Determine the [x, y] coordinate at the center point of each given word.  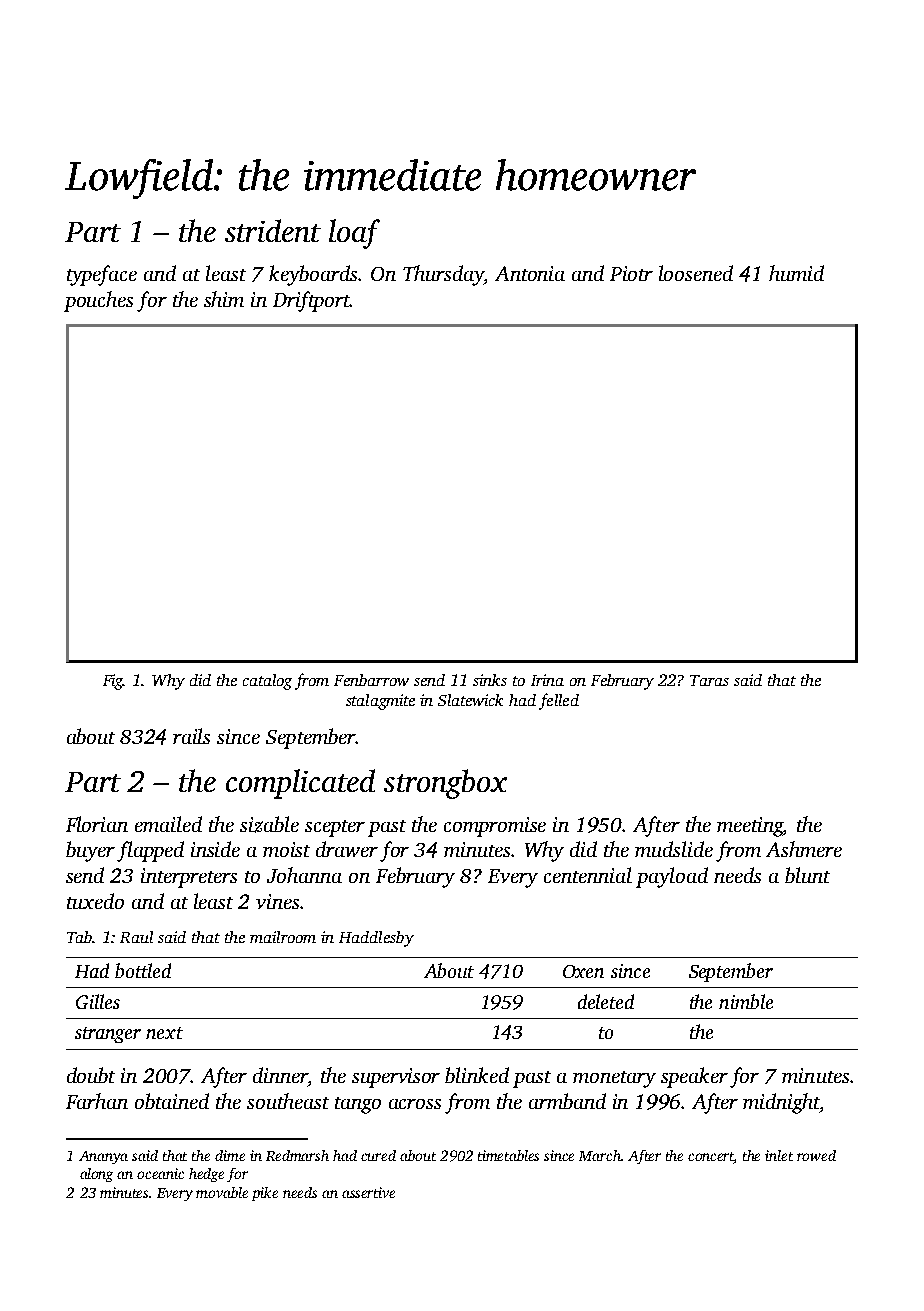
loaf [354, 234]
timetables [508, 1155]
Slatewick [470, 700]
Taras [709, 680]
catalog [267, 682]
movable [222, 1192]
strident [273, 230]
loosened [696, 273]
